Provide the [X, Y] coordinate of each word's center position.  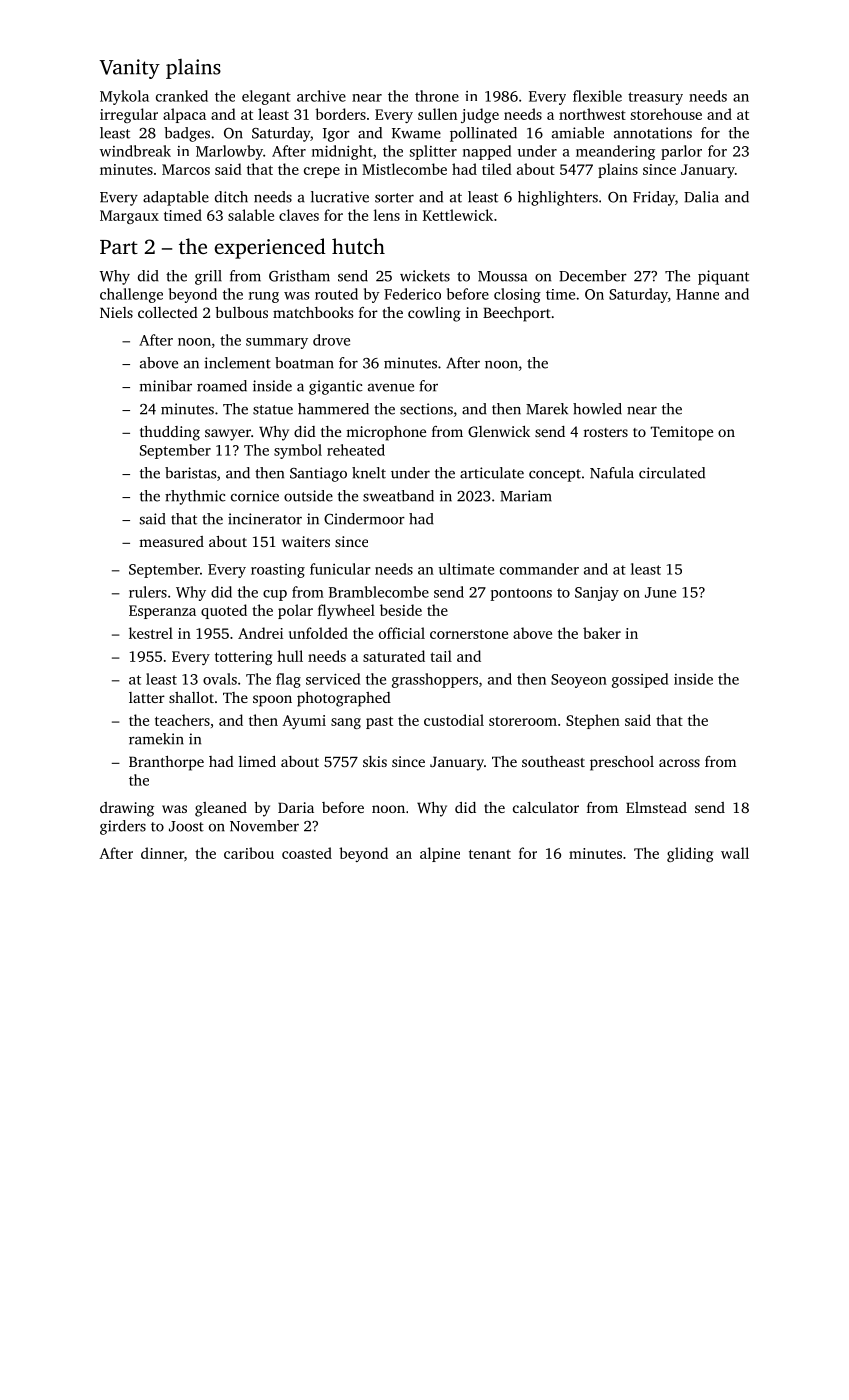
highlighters [558, 198]
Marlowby [229, 152]
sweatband [398, 496]
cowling [434, 314]
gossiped [640, 680]
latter [147, 697]
